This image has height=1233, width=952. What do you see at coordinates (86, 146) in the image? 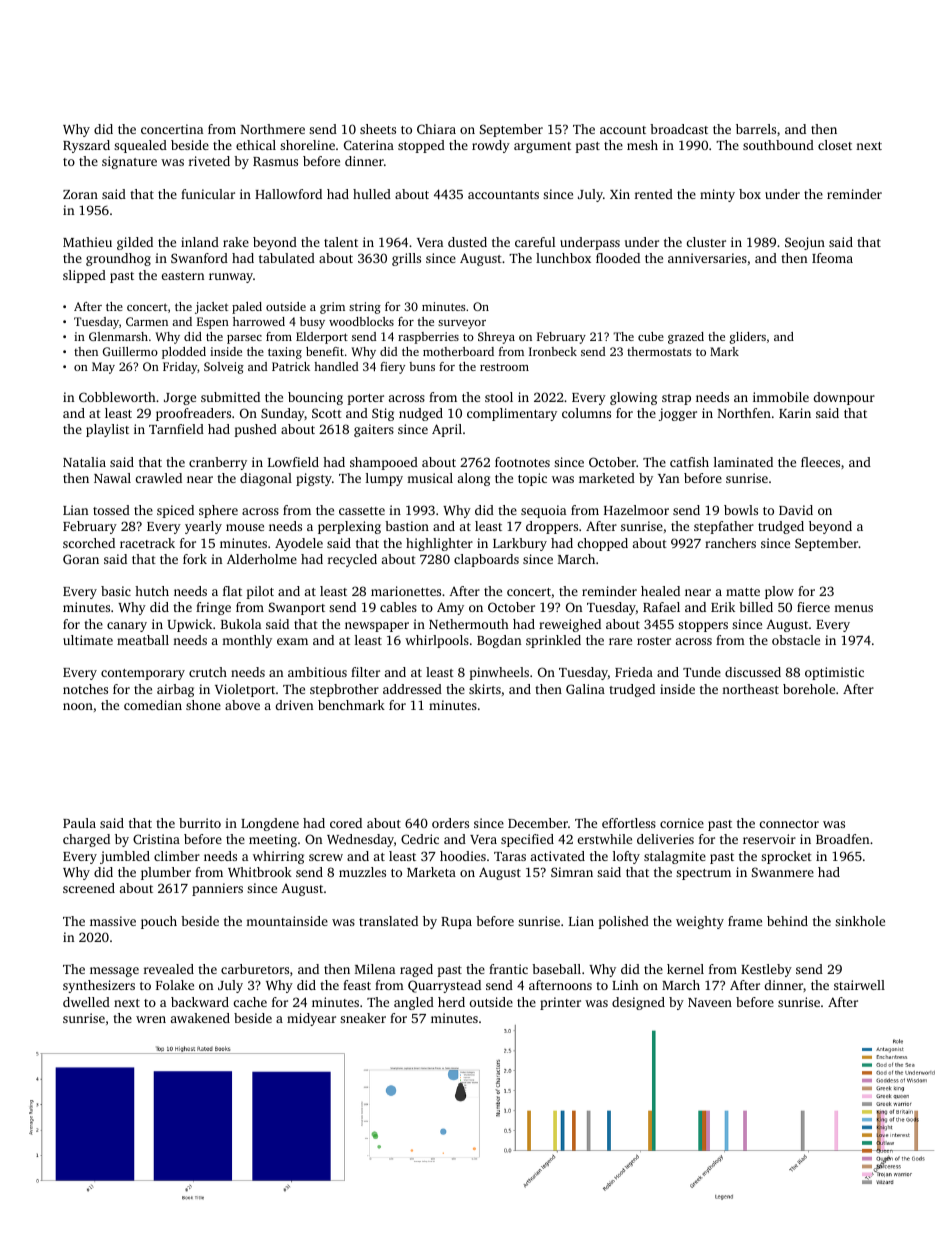
I see `Ryszard` at bounding box center [86, 146].
